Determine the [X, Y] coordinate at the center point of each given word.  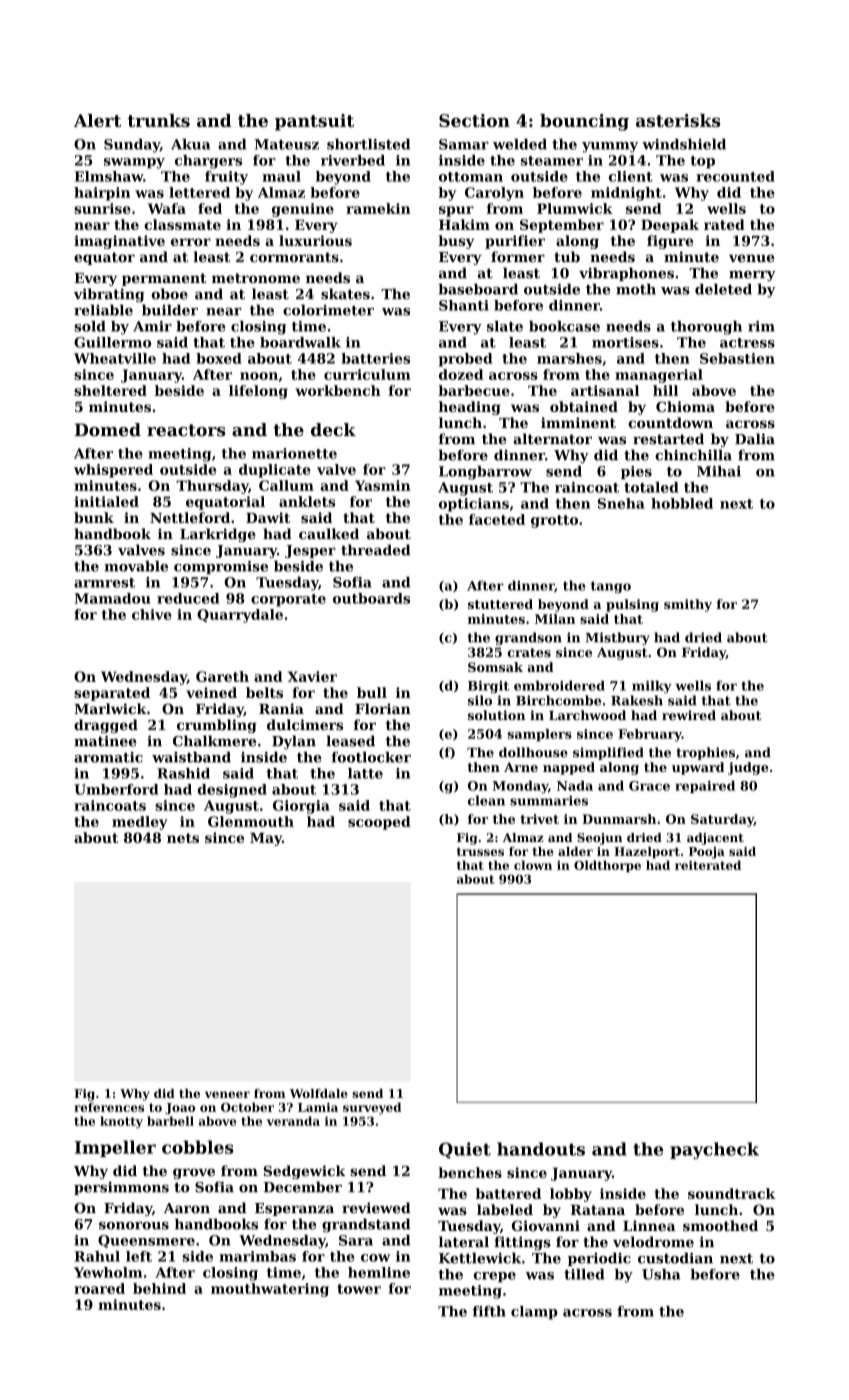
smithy [688, 605]
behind [159, 1288]
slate [505, 326]
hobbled [682, 503]
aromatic [108, 757]
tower [359, 1289]
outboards [371, 598]
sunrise [102, 208]
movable [136, 566]
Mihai [719, 471]
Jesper [310, 551]
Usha [661, 1274]
